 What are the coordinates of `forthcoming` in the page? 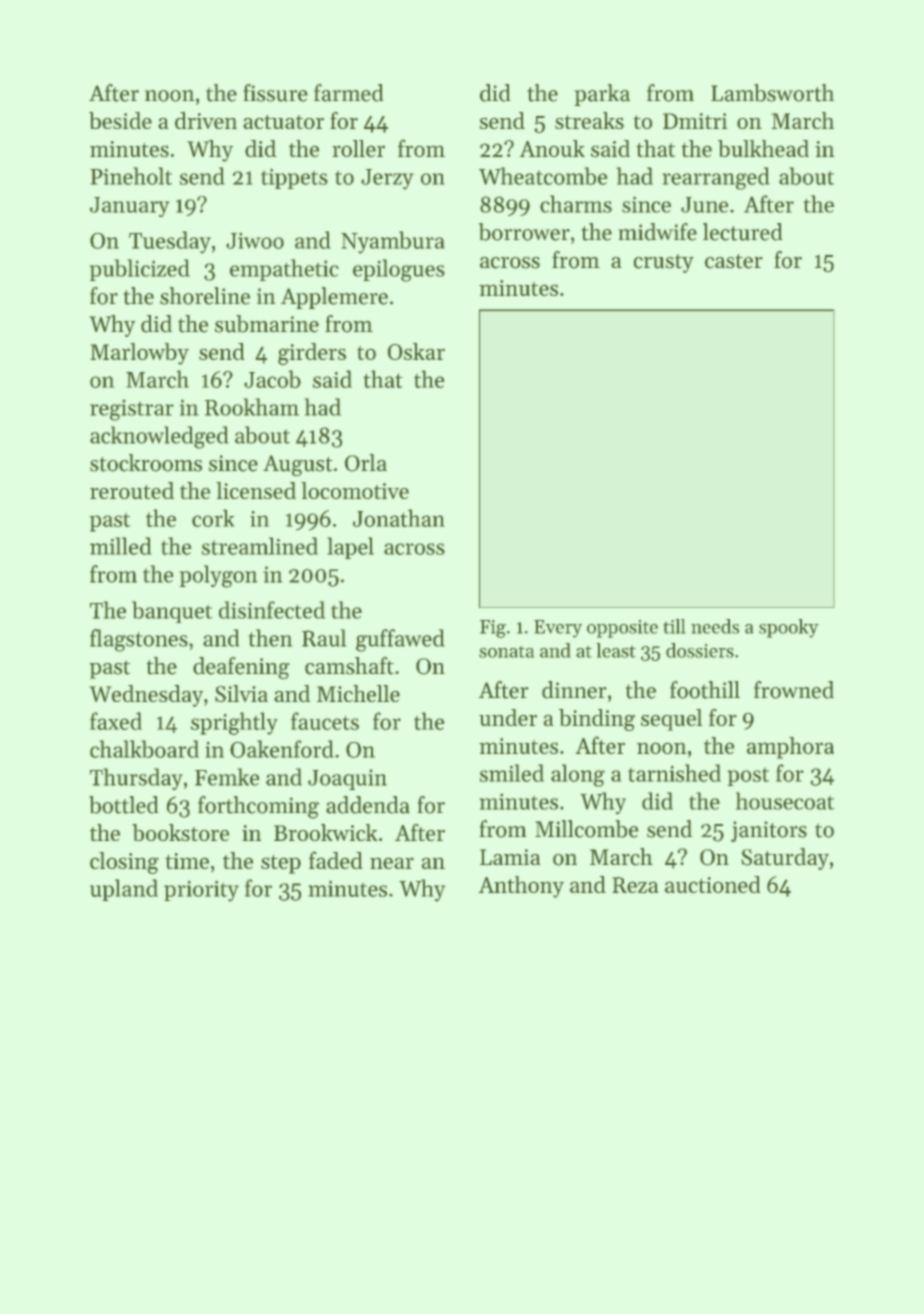 It's located at (258, 807).
